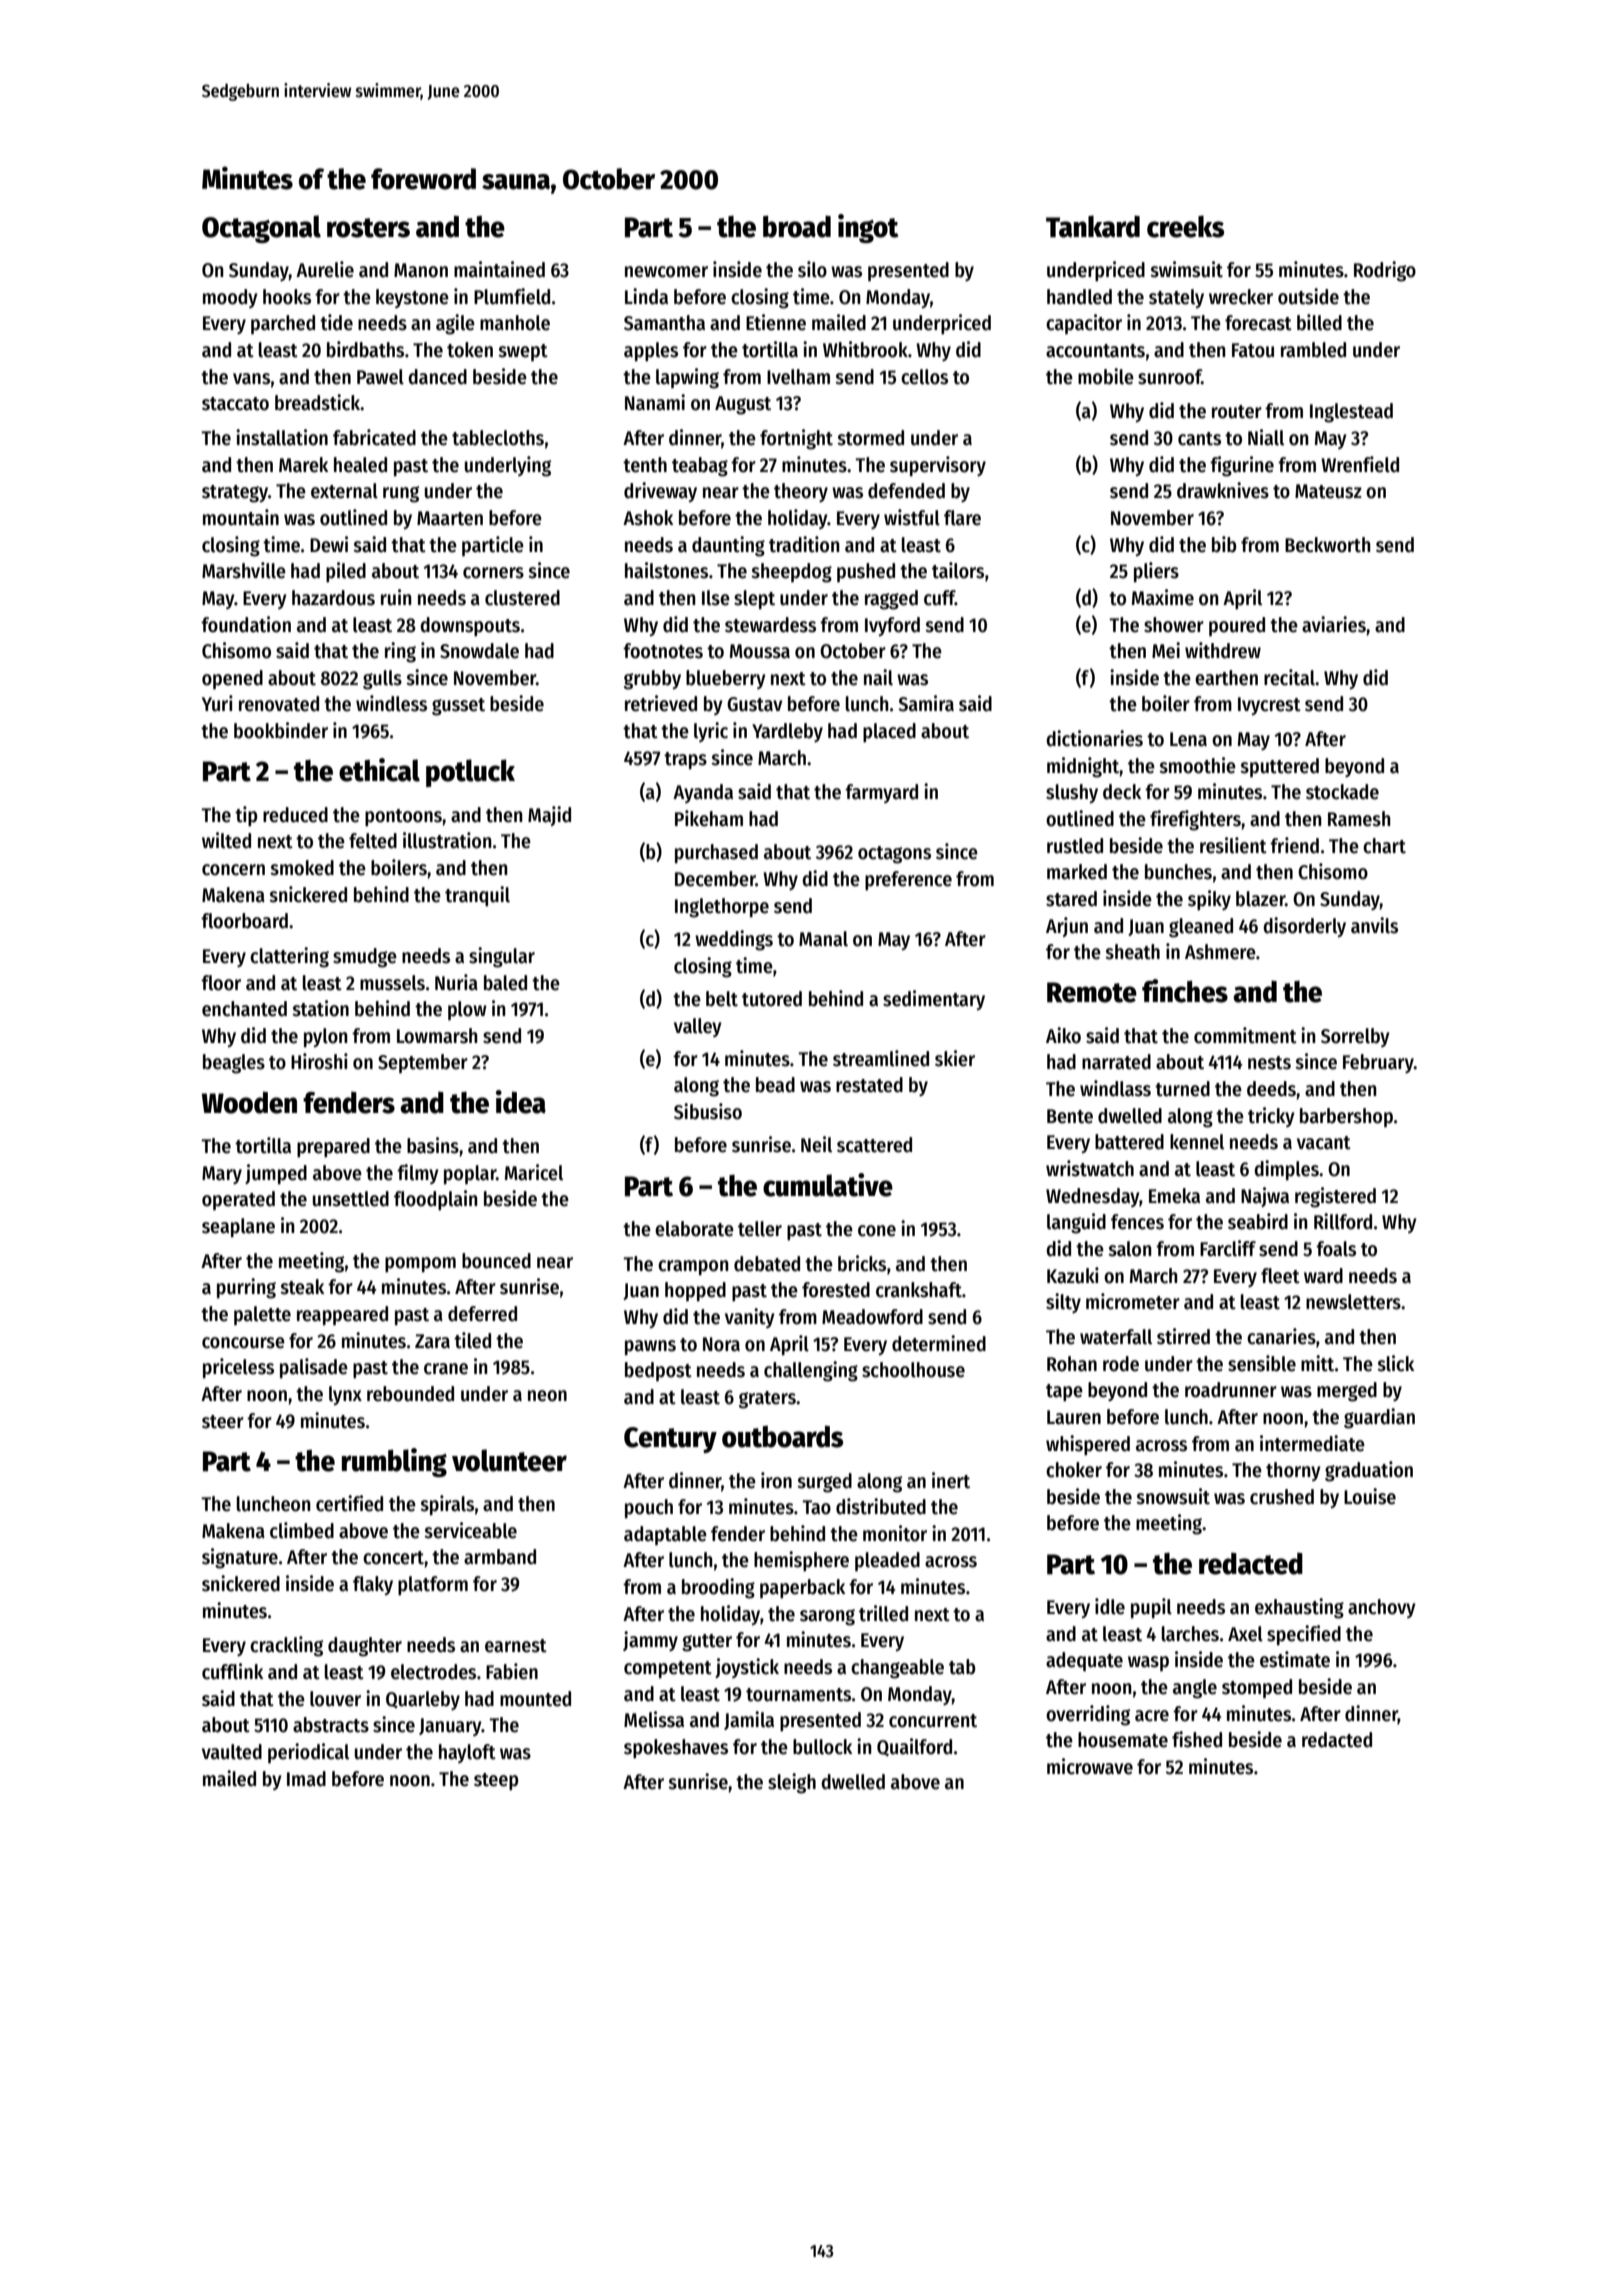 The image size is (1620, 2292). Describe the element at coordinates (479, 651) in the document. I see `Snowdale` at that location.
